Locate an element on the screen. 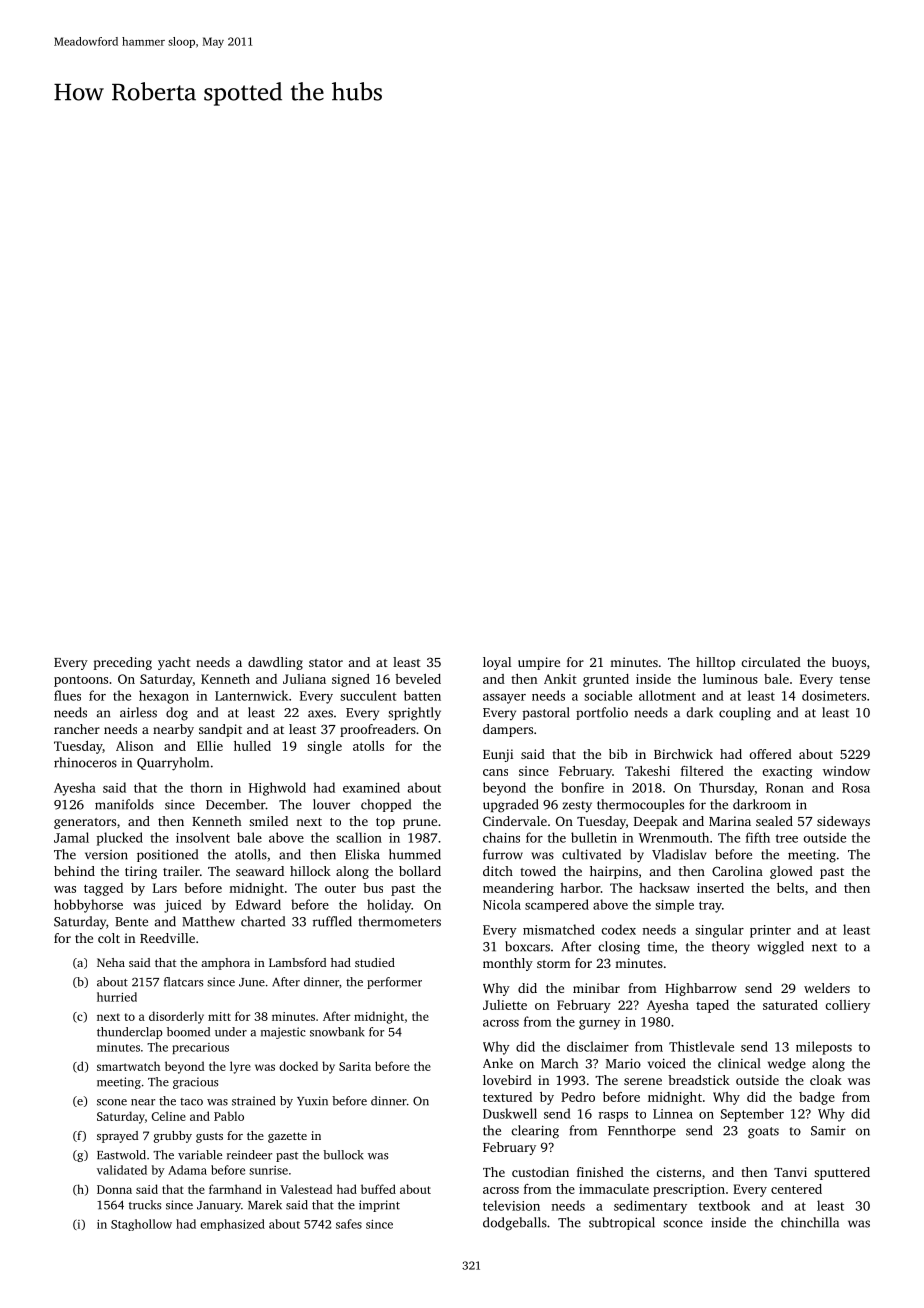  hilltop is located at coordinates (715, 663).
